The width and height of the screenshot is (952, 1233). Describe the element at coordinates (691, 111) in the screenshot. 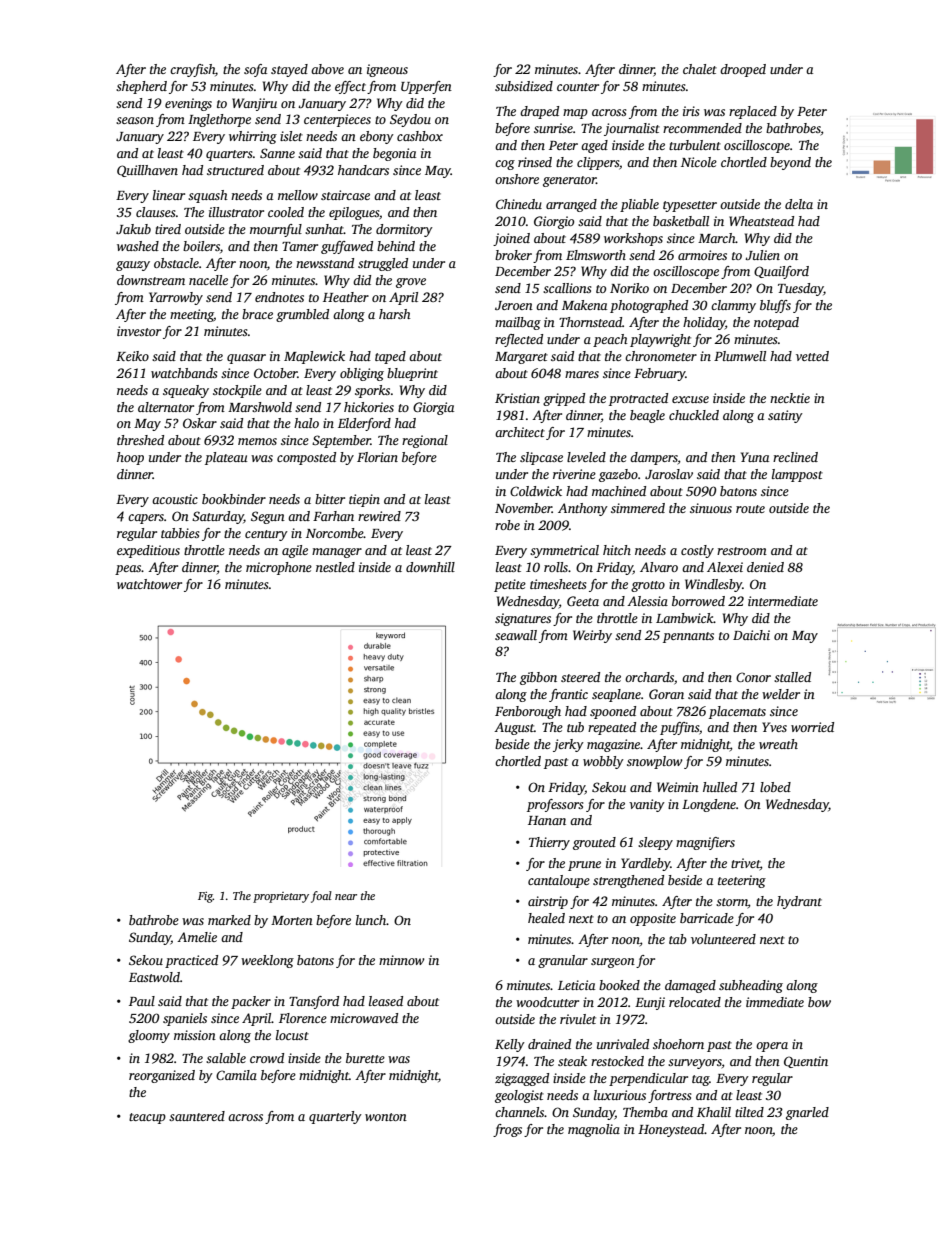

I see `iris` at that location.
